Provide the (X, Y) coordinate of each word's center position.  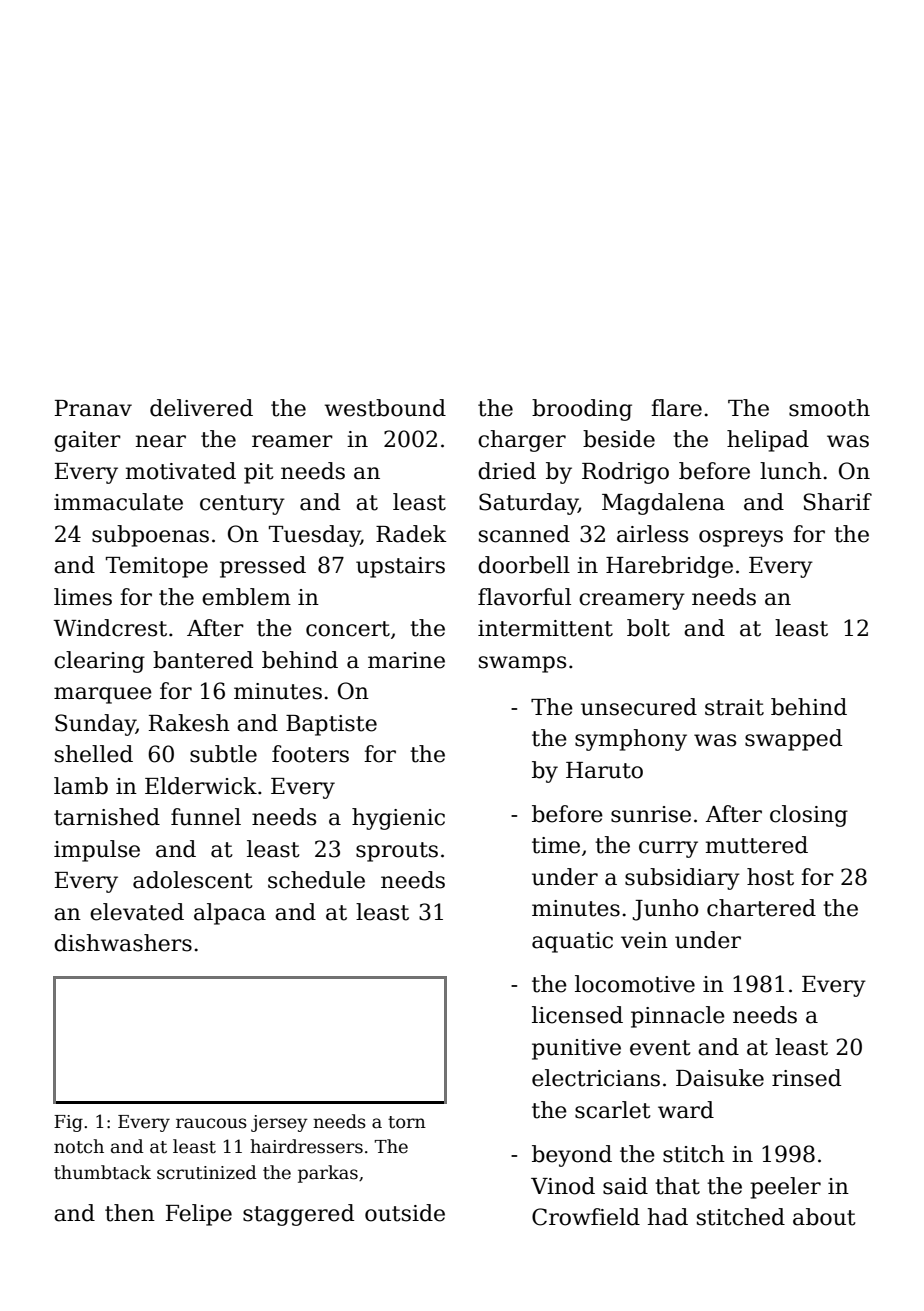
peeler (785, 1188)
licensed (577, 1015)
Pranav (93, 408)
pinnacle (678, 1017)
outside (405, 1213)
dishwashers (123, 943)
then (130, 1213)
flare (676, 408)
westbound (385, 408)
